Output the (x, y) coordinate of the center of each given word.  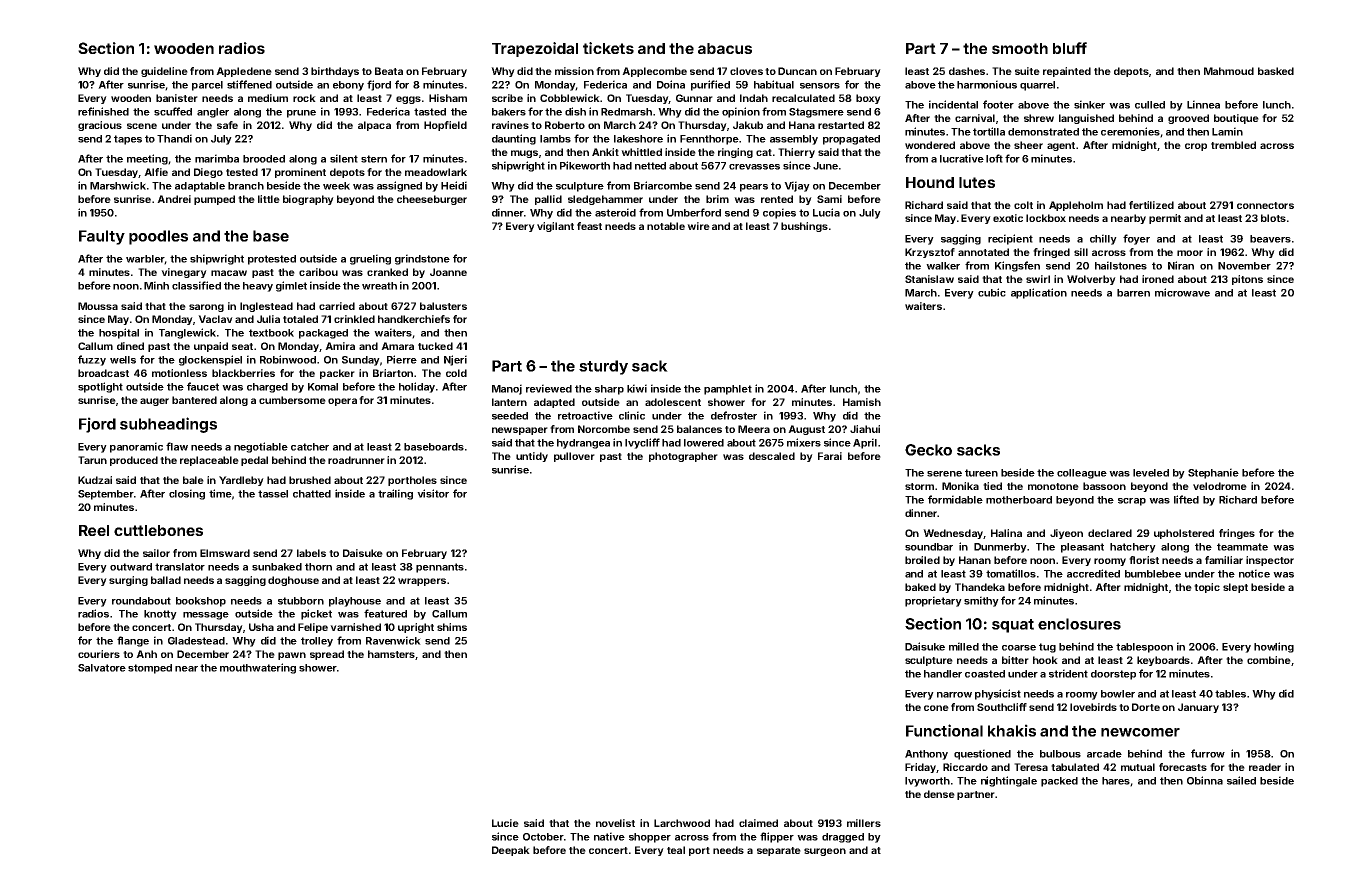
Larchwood (682, 823)
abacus (725, 48)
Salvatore (102, 668)
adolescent (673, 402)
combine (1269, 660)
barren (1133, 293)
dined (130, 346)
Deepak (511, 851)
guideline (164, 72)
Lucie (505, 823)
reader (1265, 767)
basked (1276, 71)
